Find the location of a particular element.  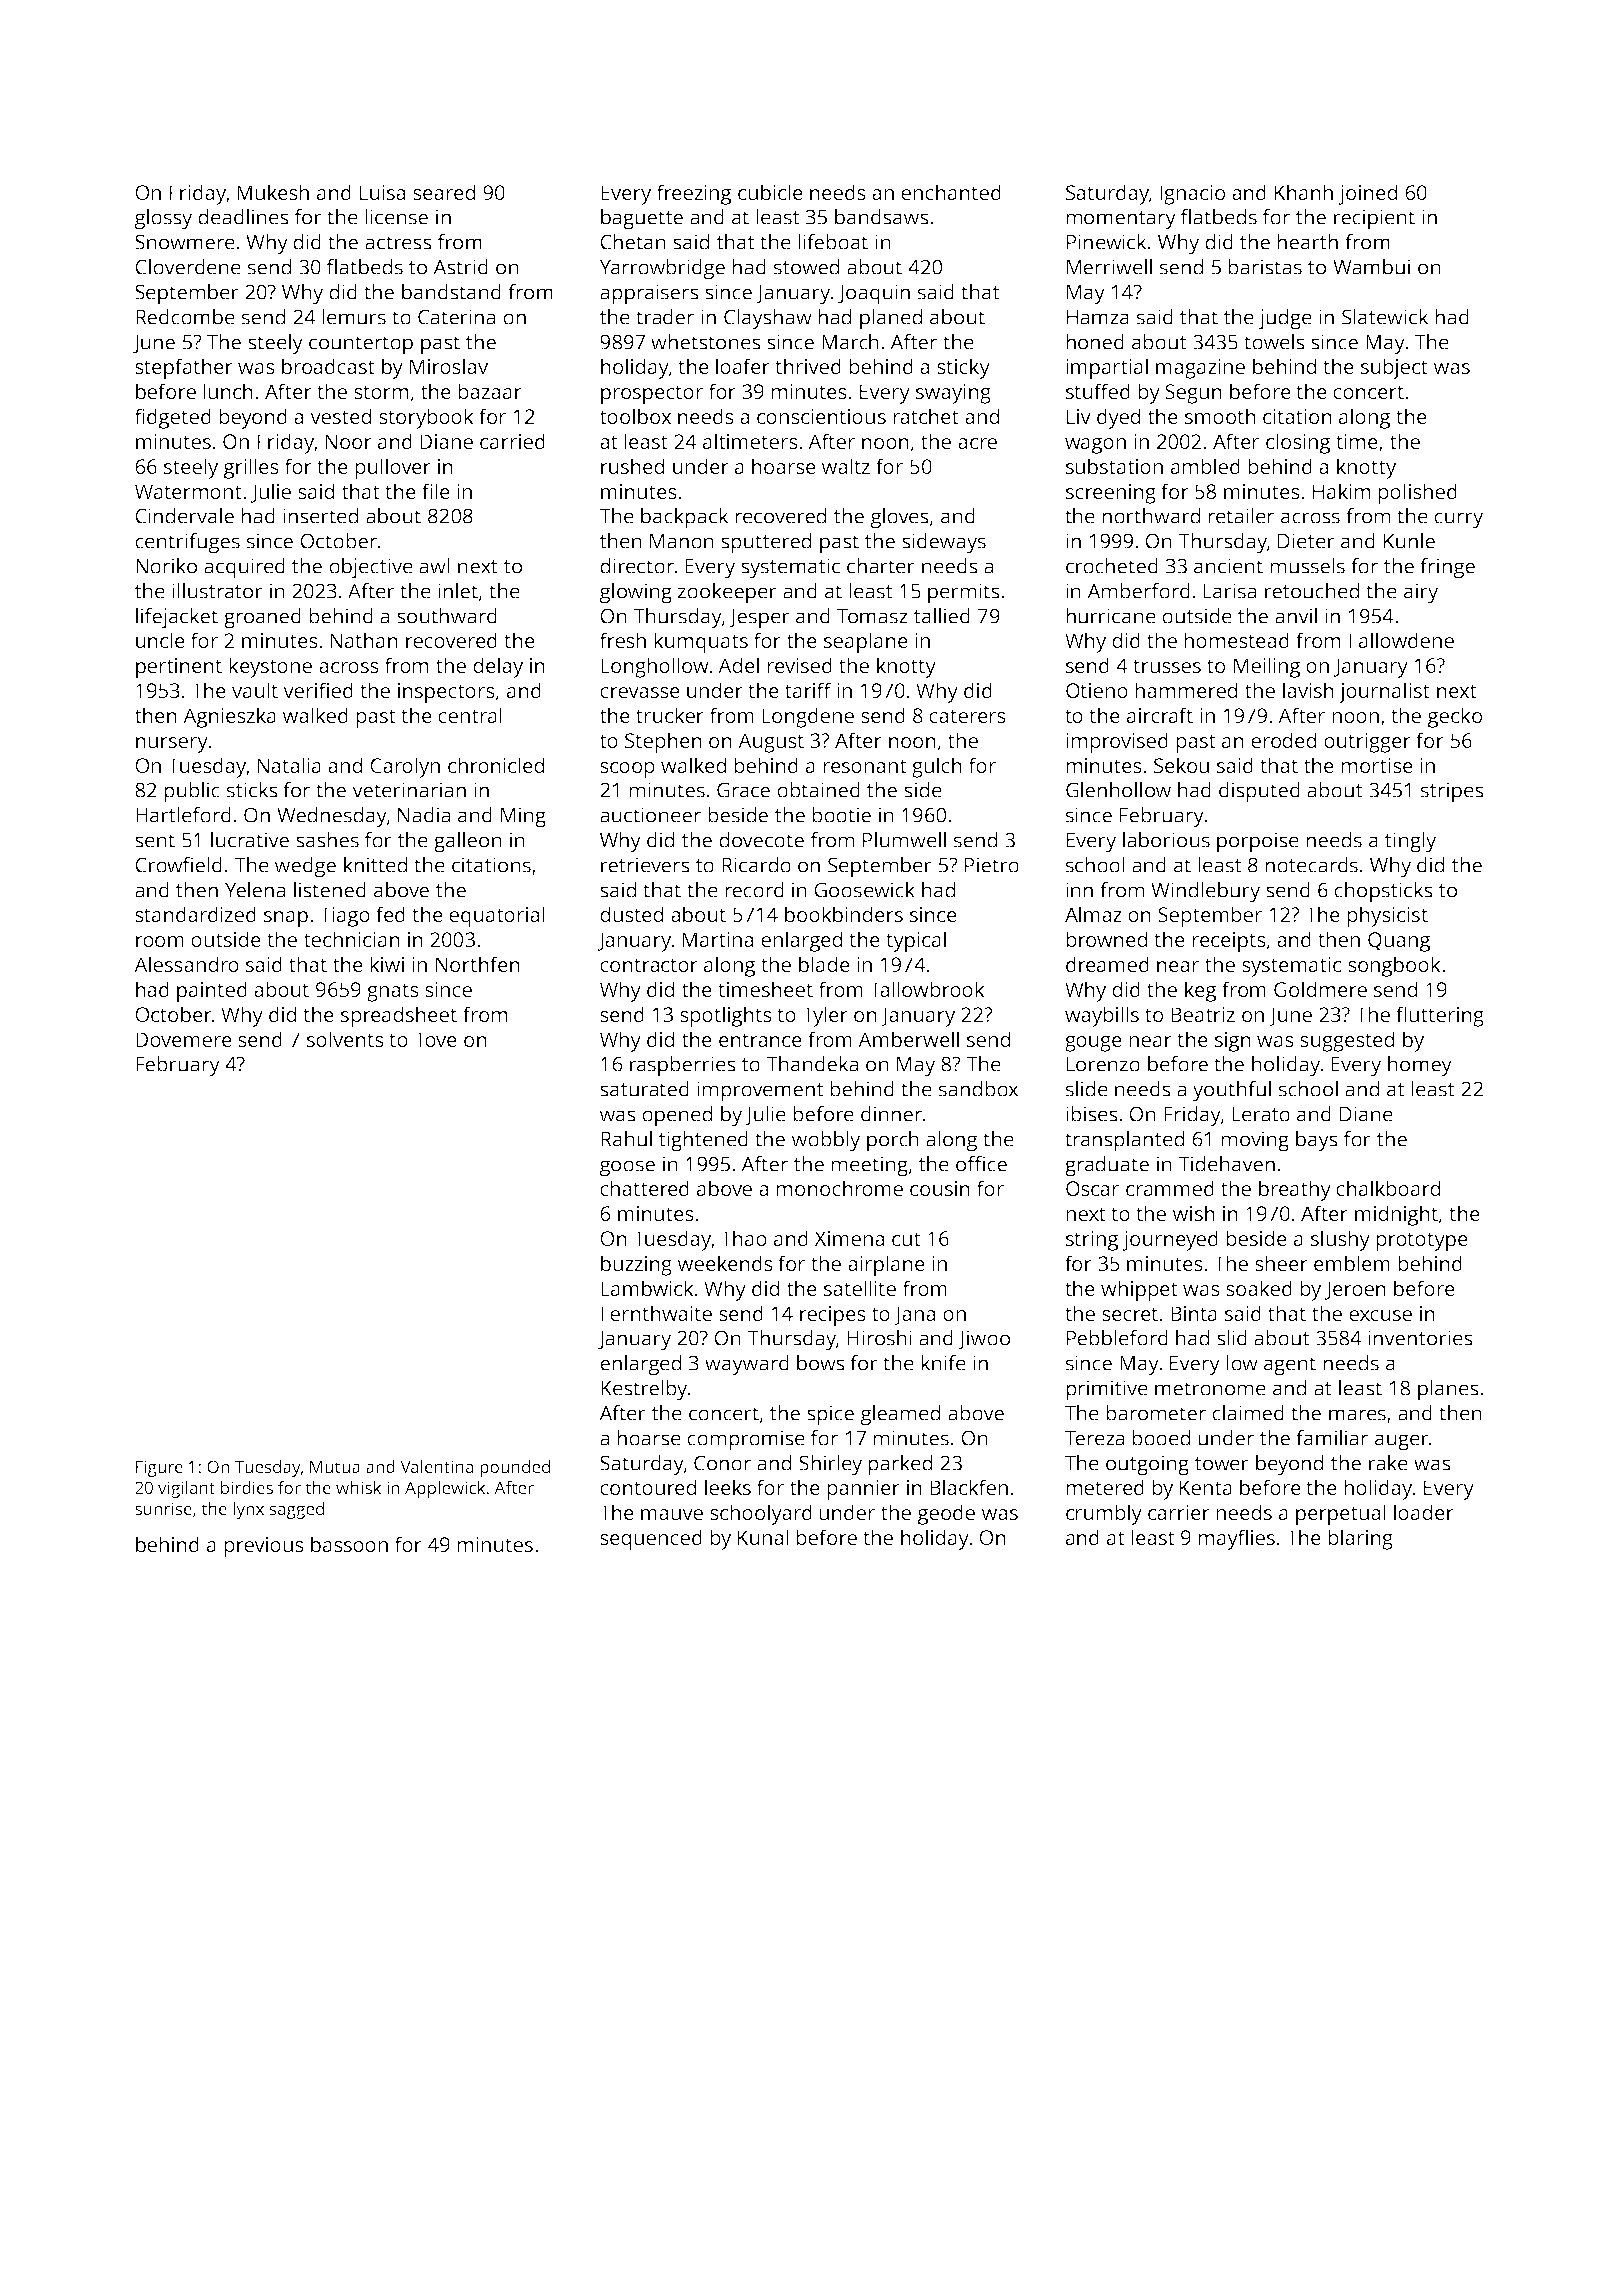

Glenhollow is located at coordinates (1118, 790).
